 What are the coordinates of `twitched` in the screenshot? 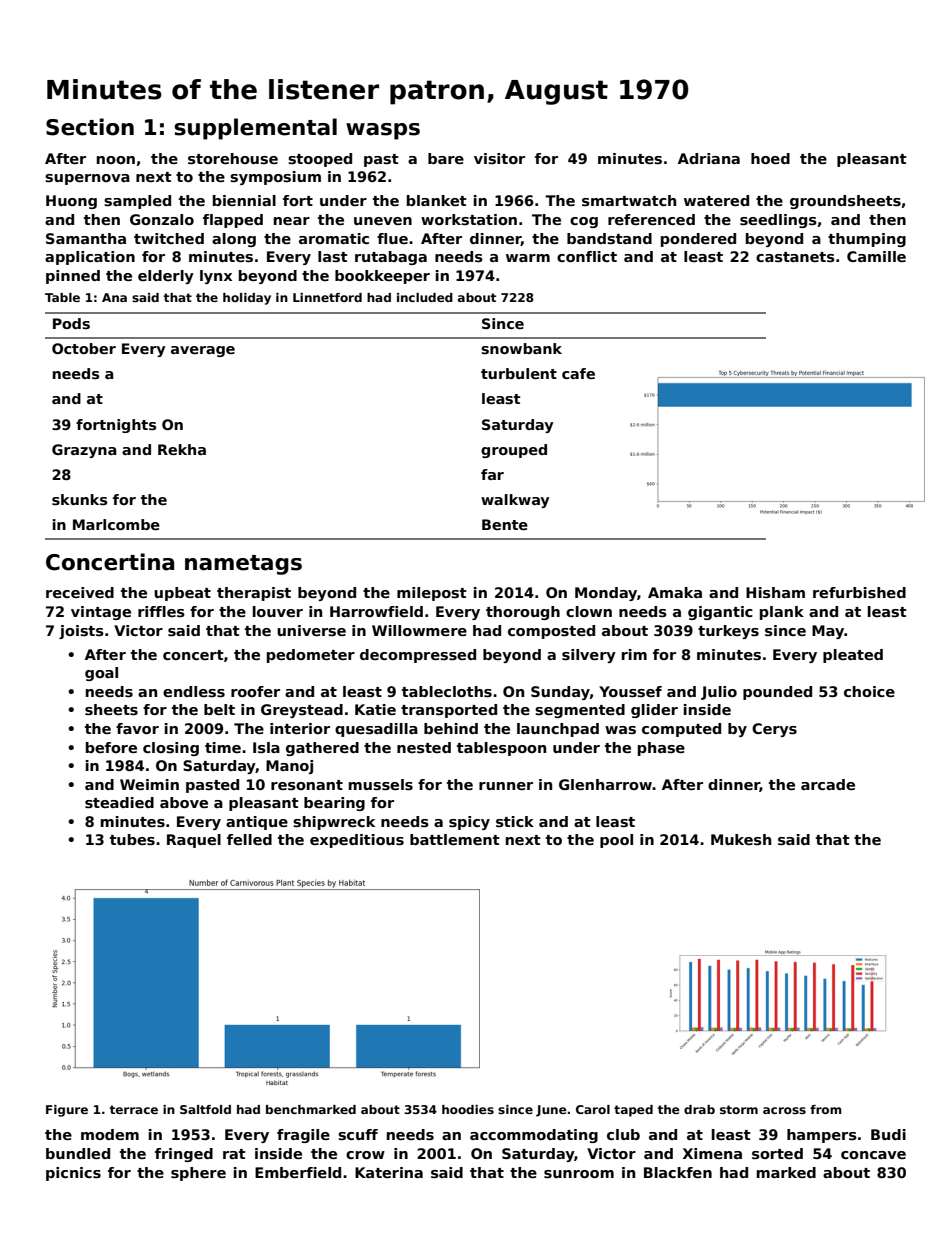 It's located at (169, 238).
